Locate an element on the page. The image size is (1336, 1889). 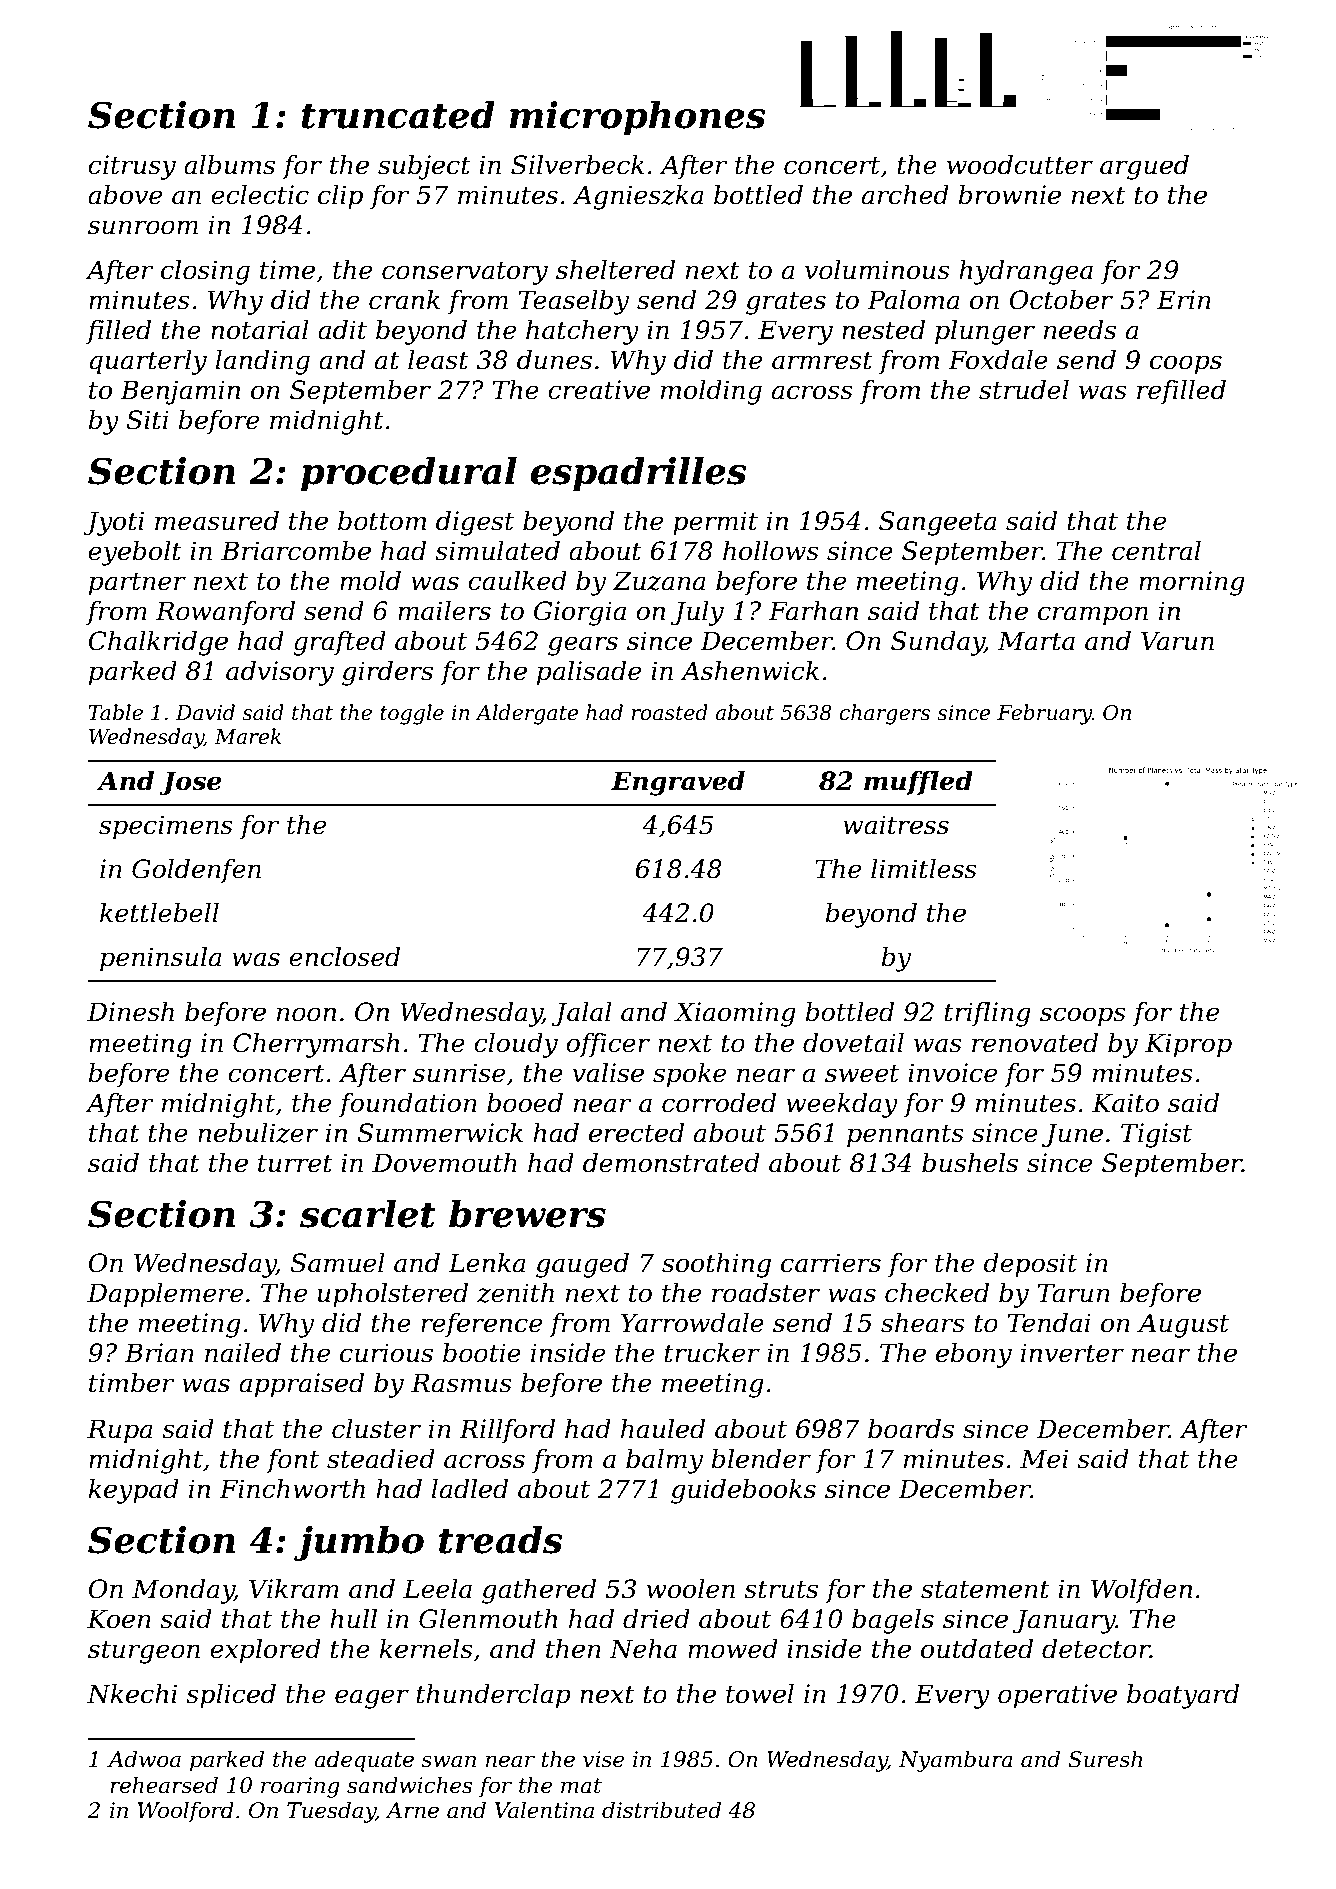
demonstrated is located at coordinates (671, 1163).
